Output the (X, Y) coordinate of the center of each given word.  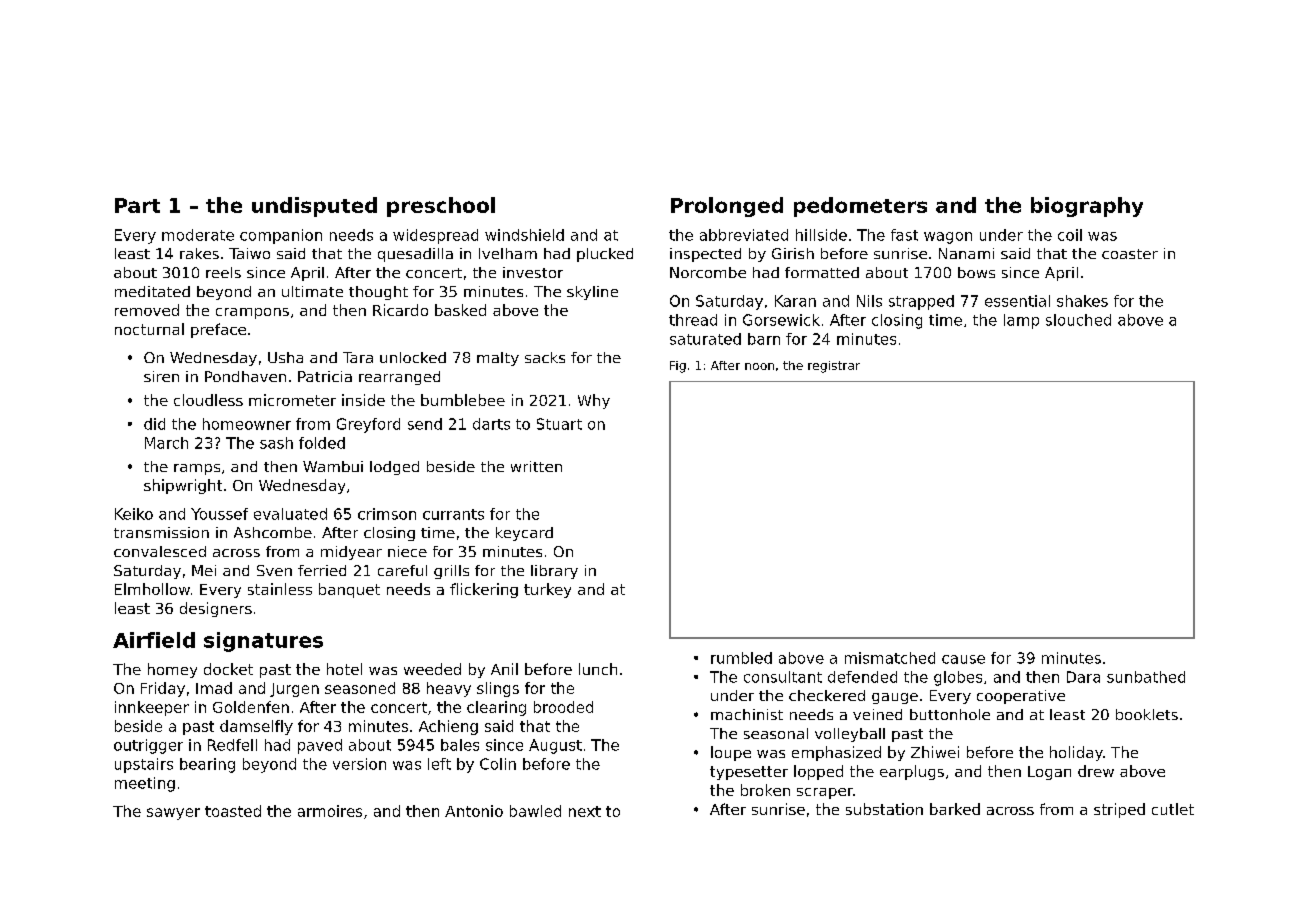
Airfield (154, 640)
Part (137, 205)
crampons (252, 313)
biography (1087, 207)
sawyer (173, 814)
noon (759, 366)
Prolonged (727, 207)
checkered (827, 695)
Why (594, 401)
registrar (834, 367)
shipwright (183, 486)
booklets (1147, 714)
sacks (545, 357)
